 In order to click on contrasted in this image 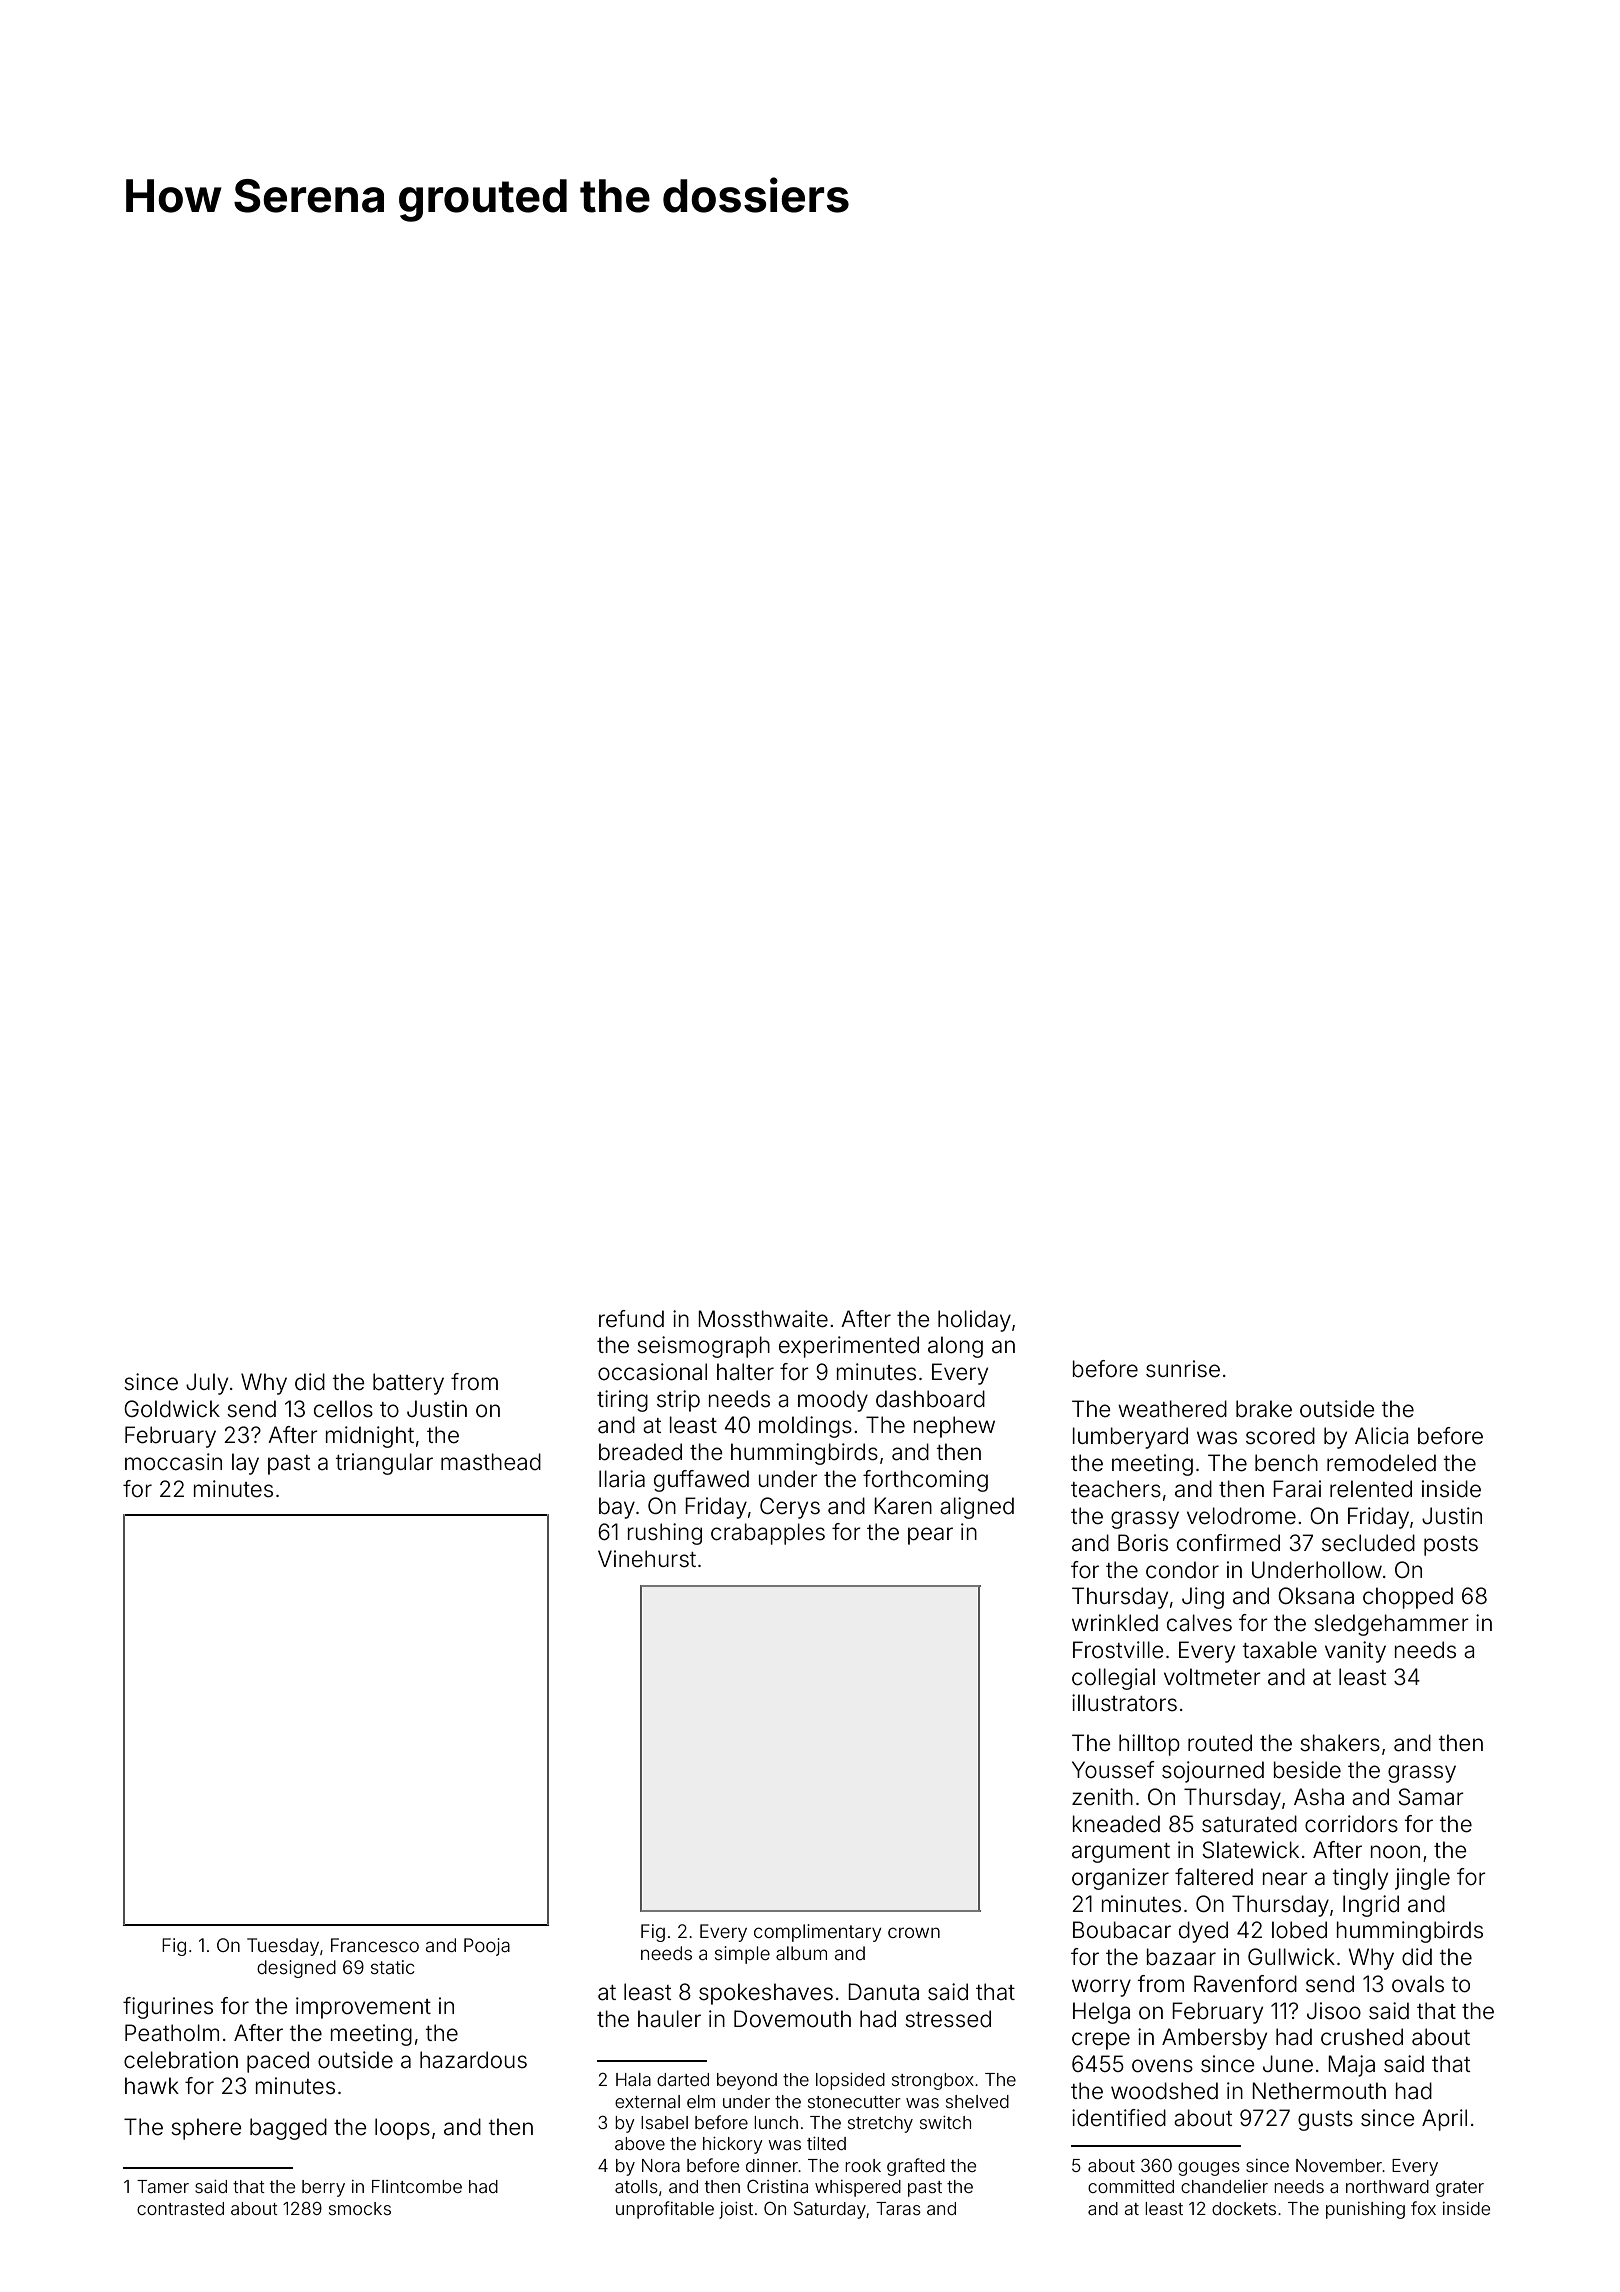, I will do `click(180, 2208)`.
